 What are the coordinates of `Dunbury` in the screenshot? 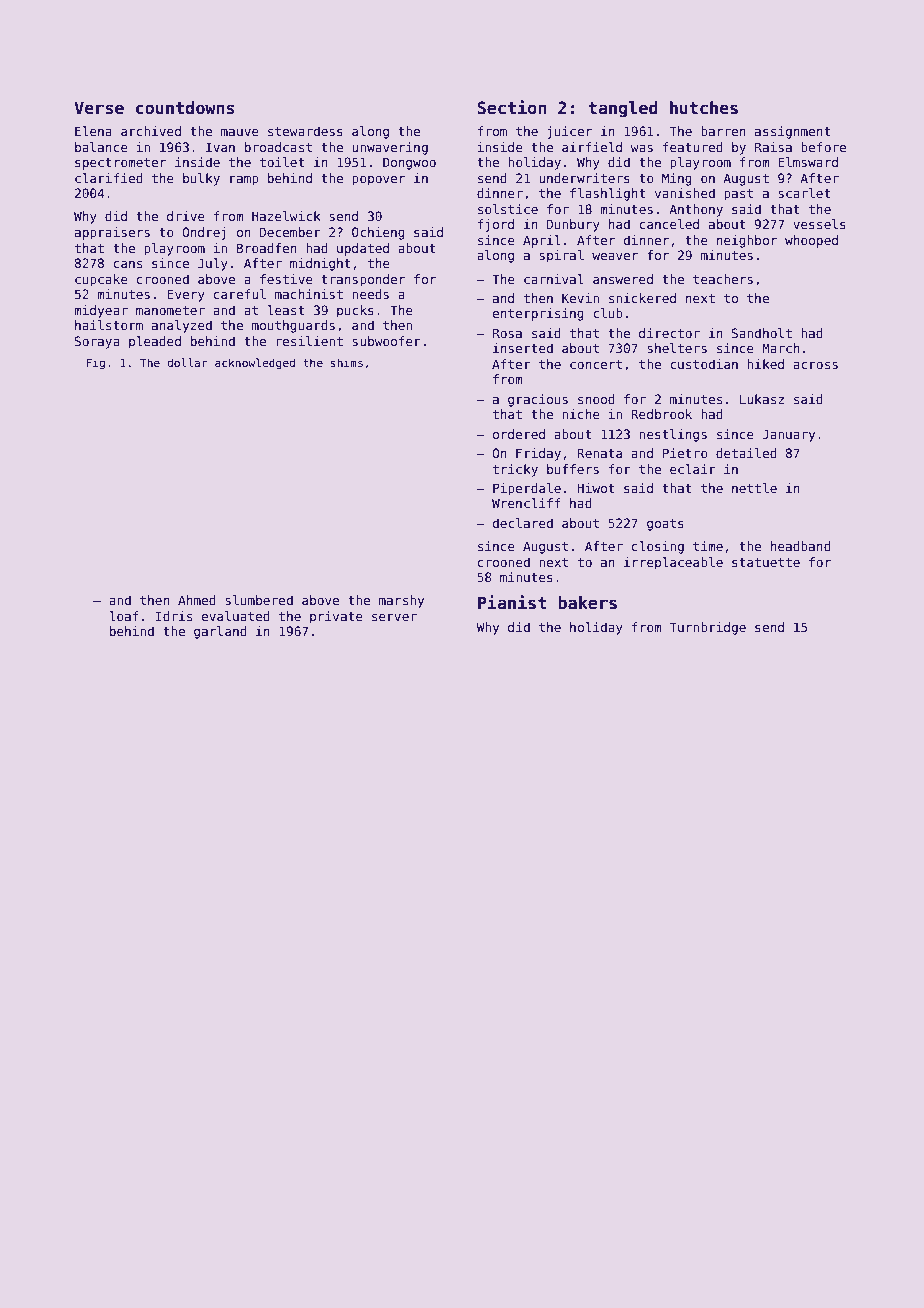 It's located at (573, 225).
